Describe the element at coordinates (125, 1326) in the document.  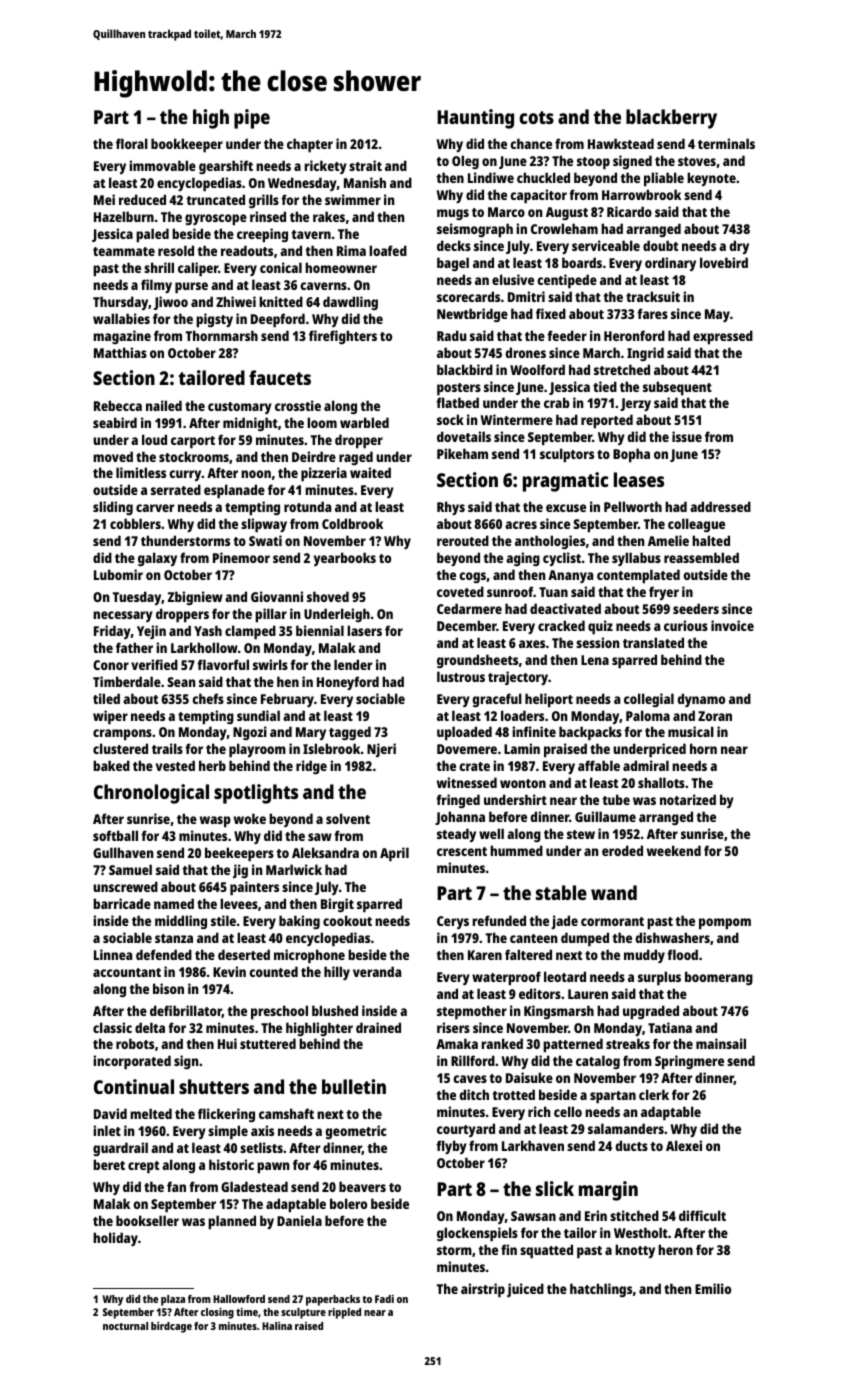
I see `nocturnal` at that location.
